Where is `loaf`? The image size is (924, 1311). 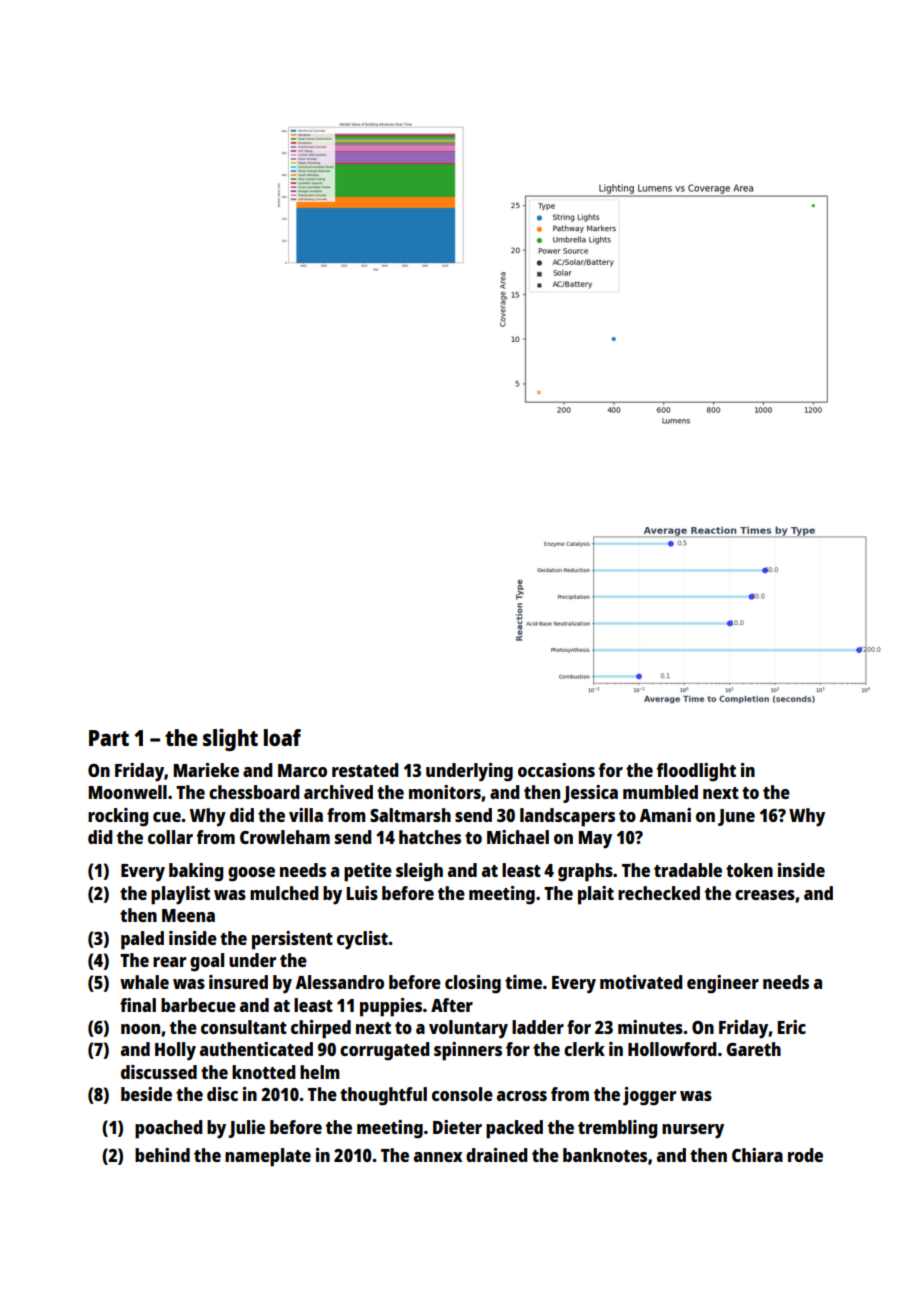 loaf is located at coordinates (282, 737).
